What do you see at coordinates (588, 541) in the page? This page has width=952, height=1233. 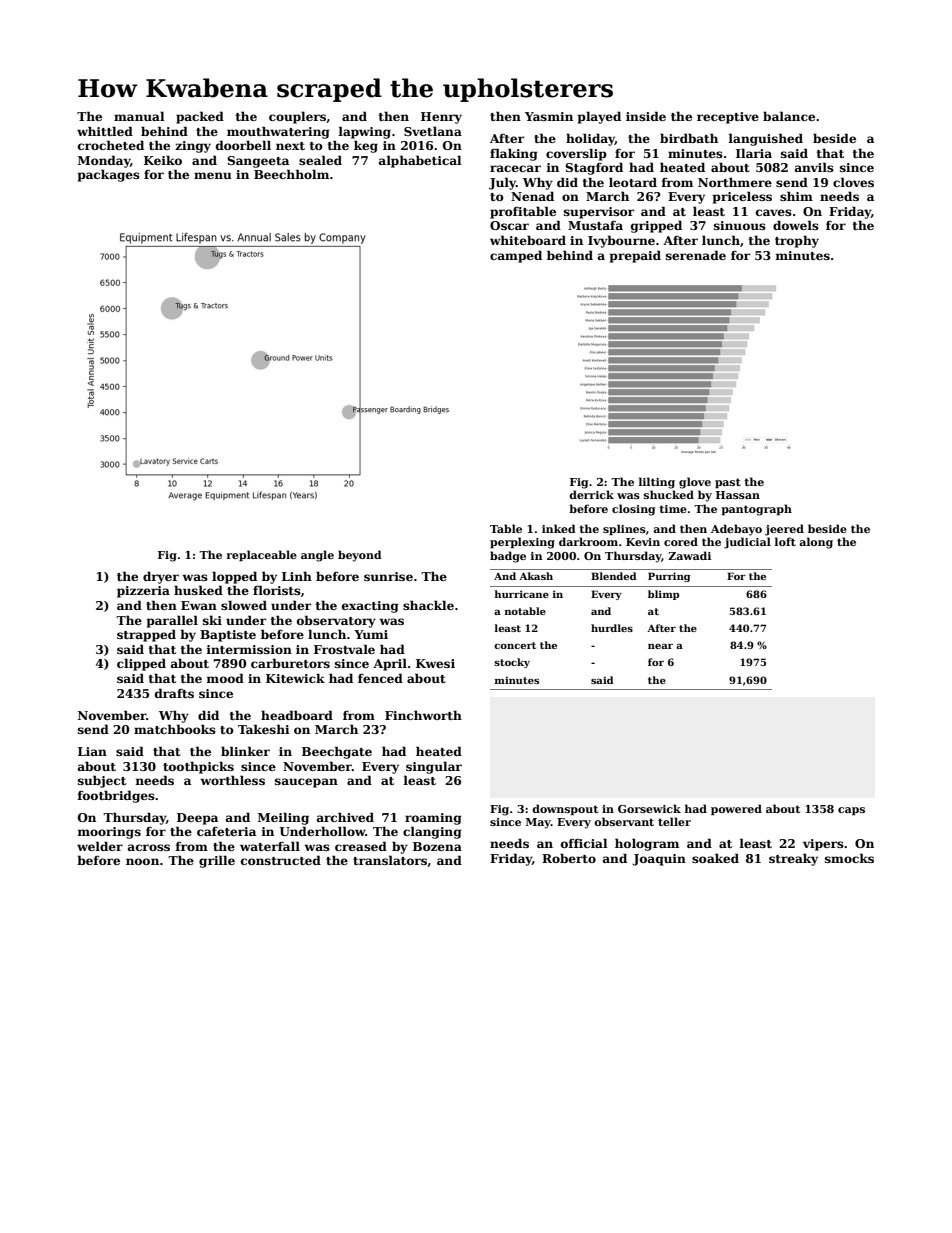 I see `darkroom` at bounding box center [588, 541].
